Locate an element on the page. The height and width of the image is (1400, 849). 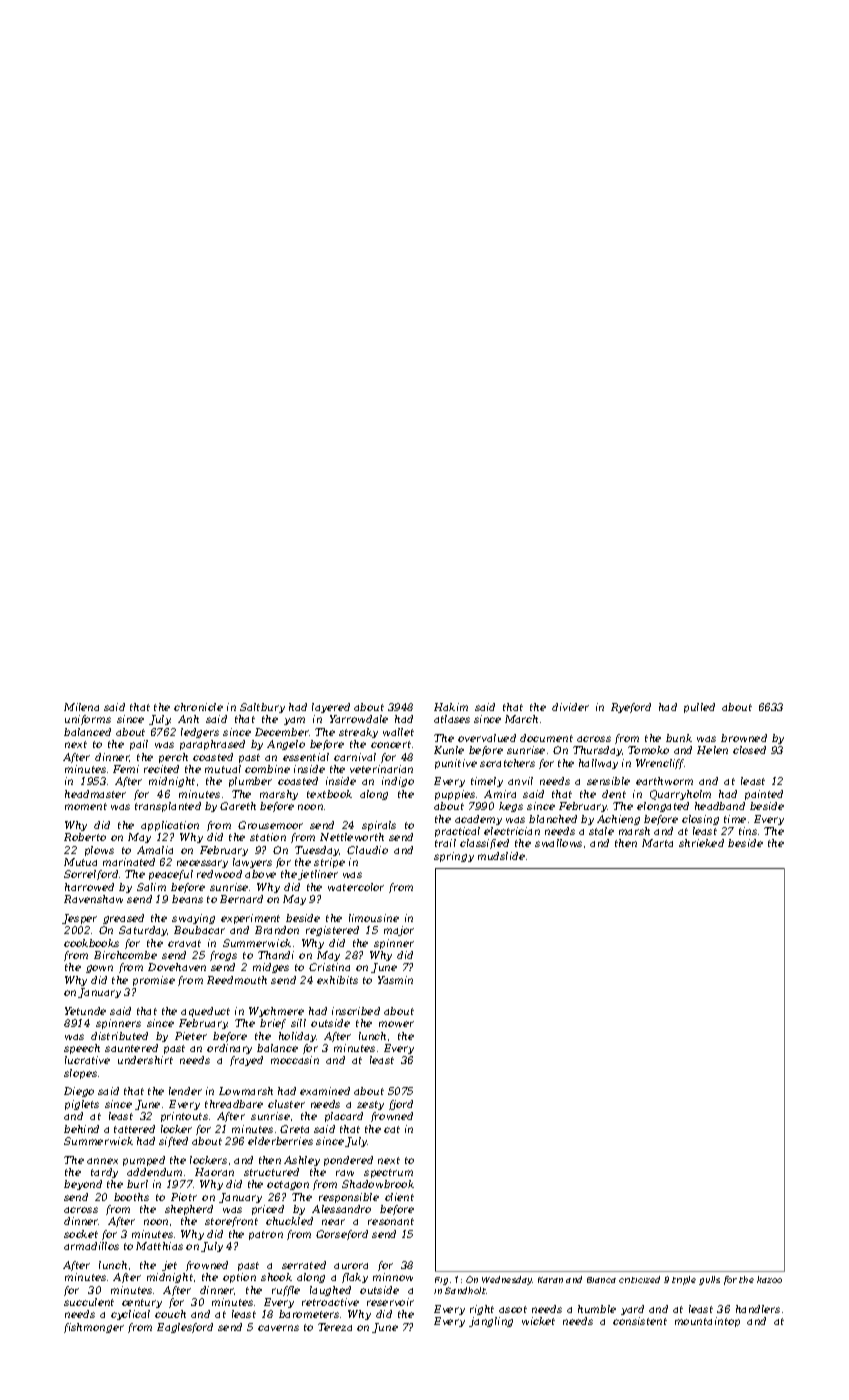
resonant is located at coordinates (391, 1221).
